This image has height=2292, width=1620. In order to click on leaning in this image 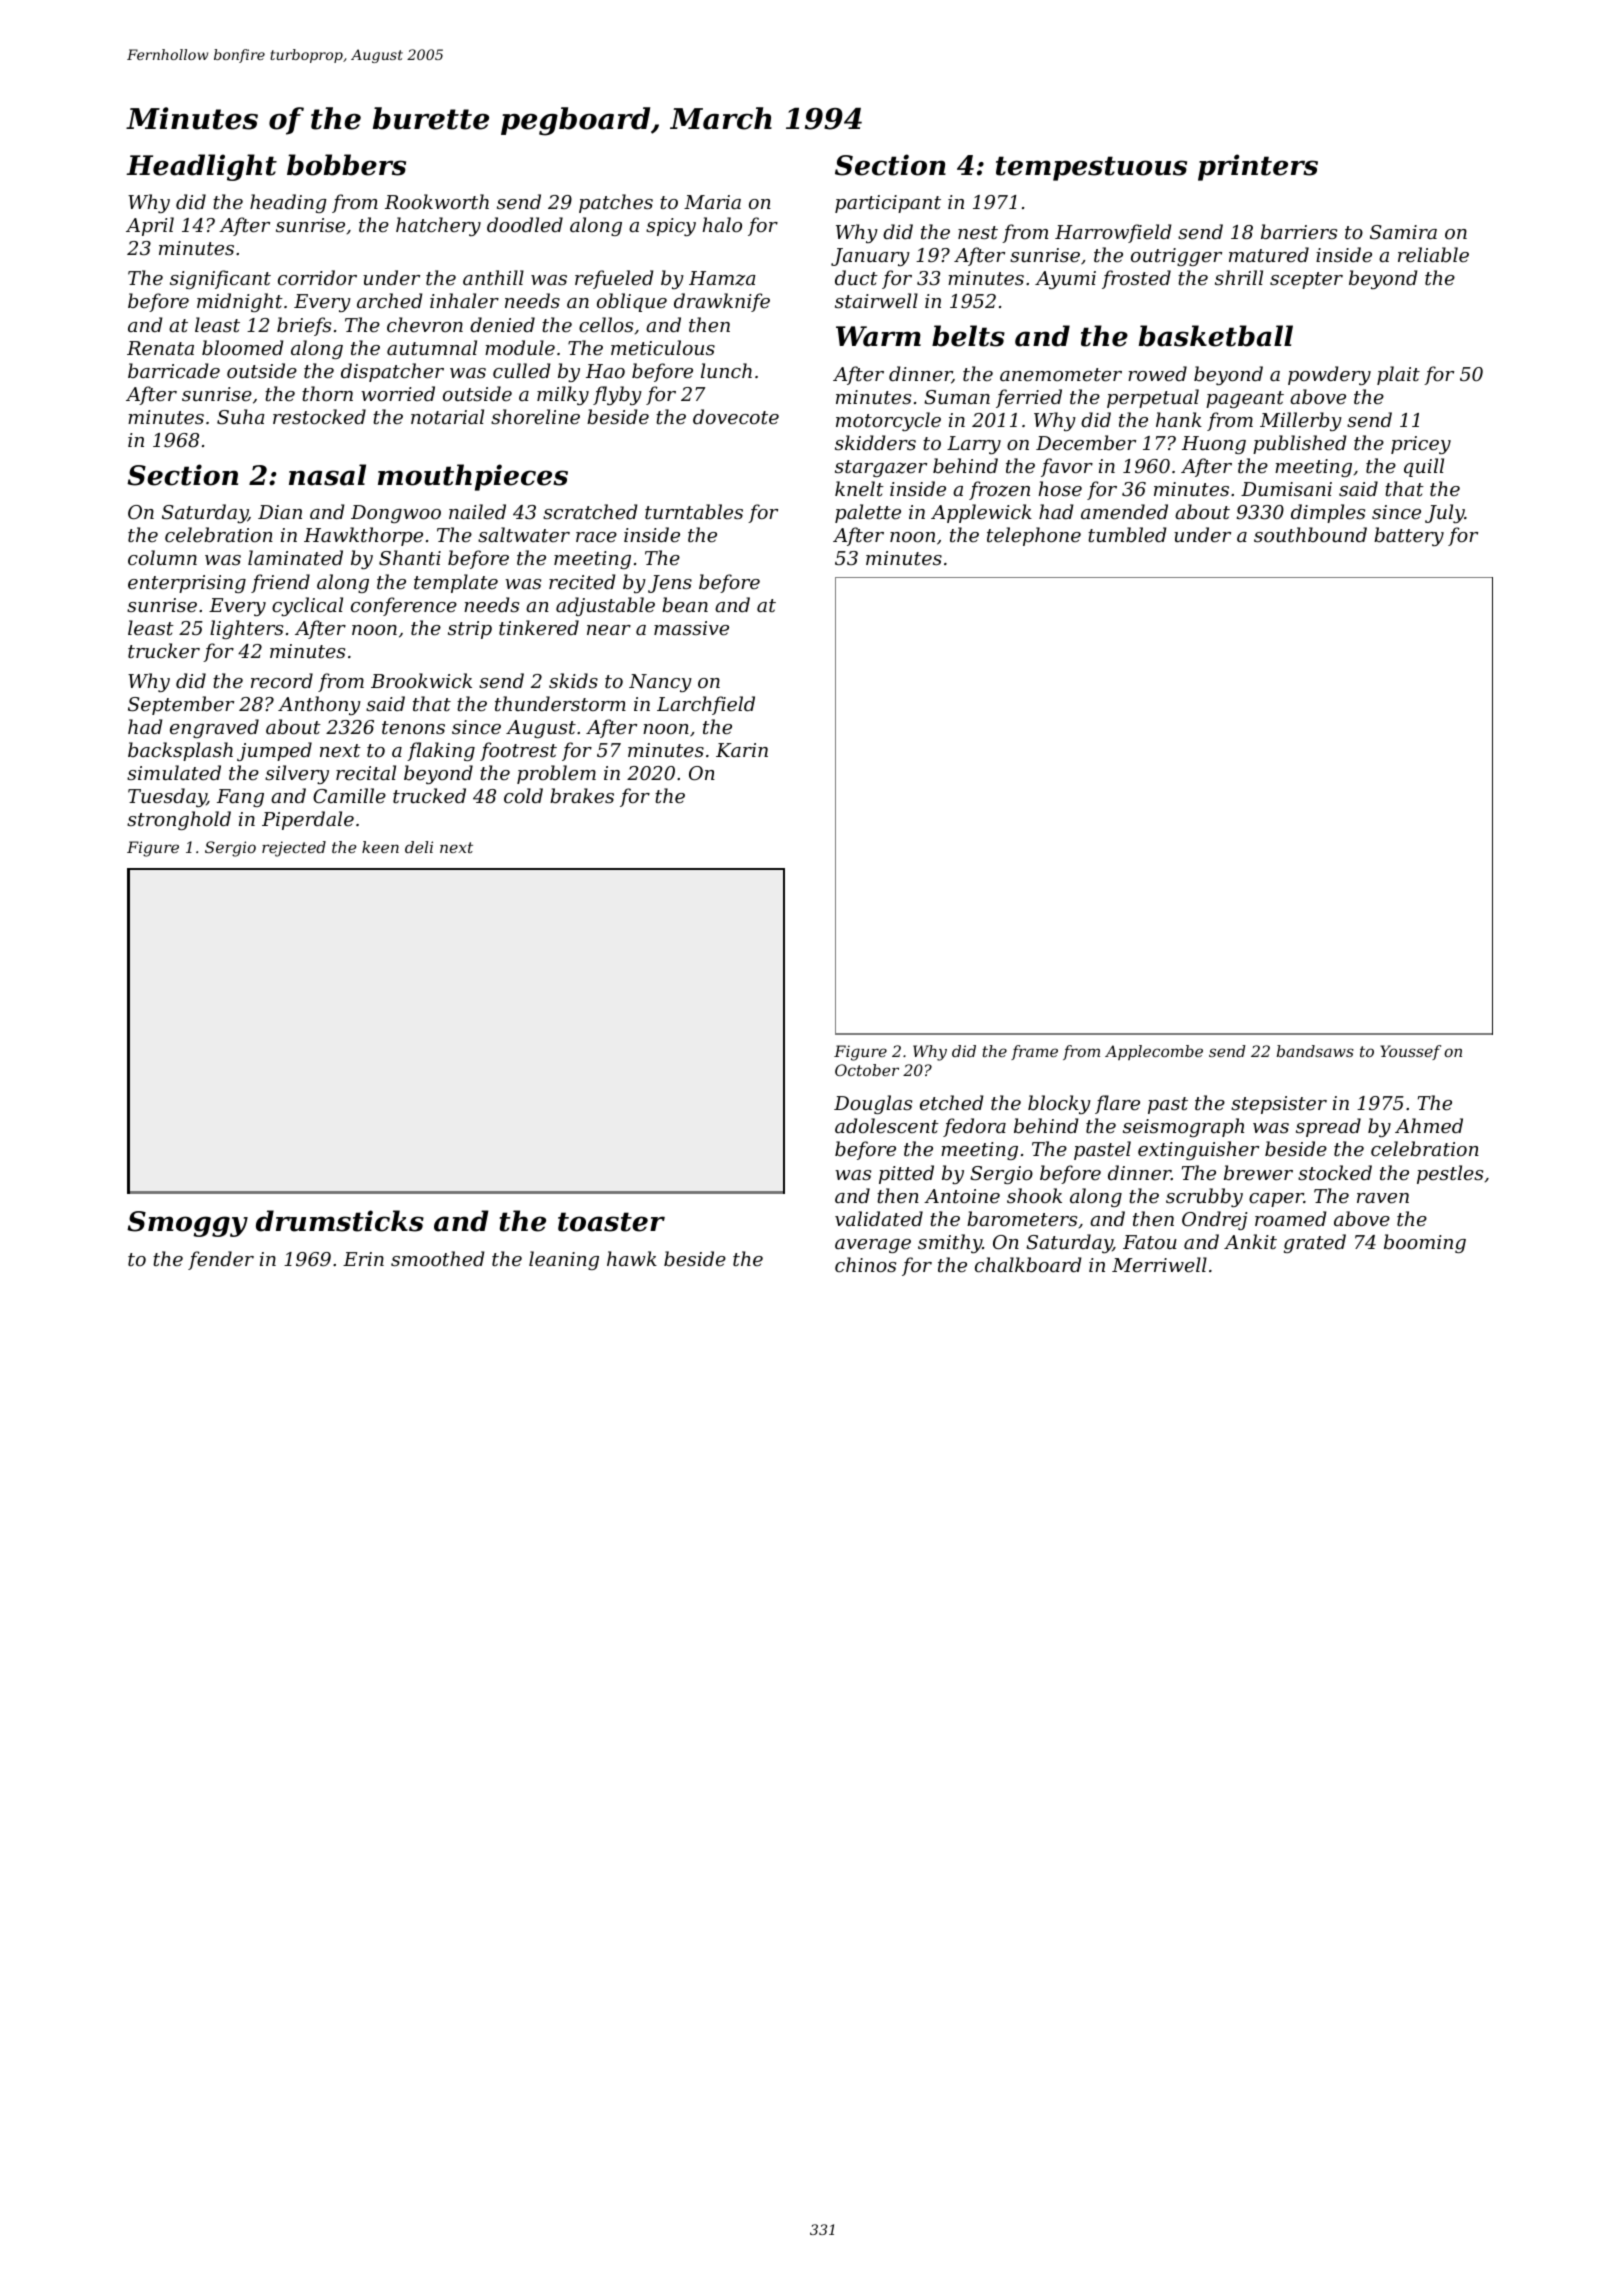, I will do `click(564, 1260)`.
